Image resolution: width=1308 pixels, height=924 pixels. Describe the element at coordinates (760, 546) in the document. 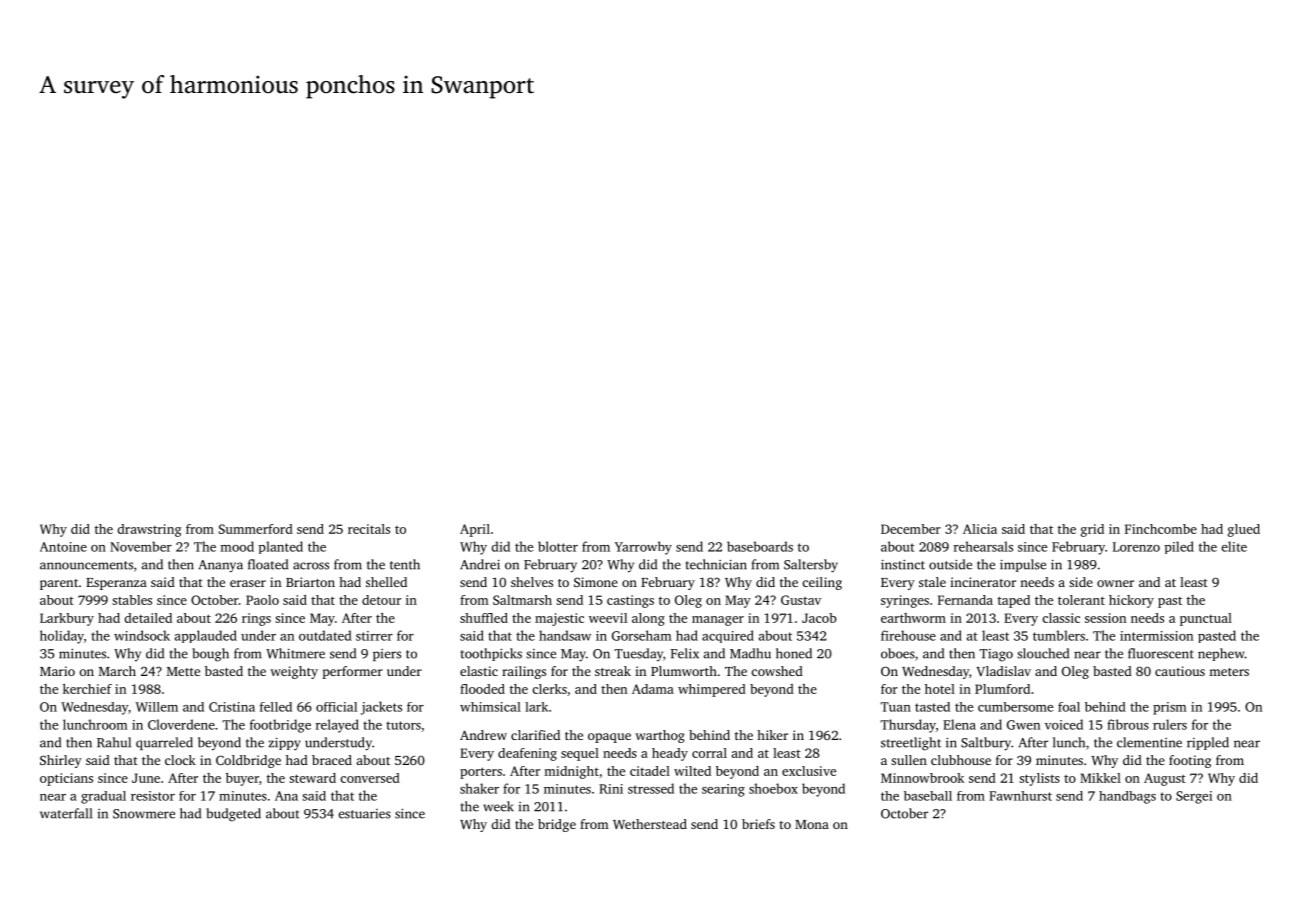

I see `baseboards` at that location.
